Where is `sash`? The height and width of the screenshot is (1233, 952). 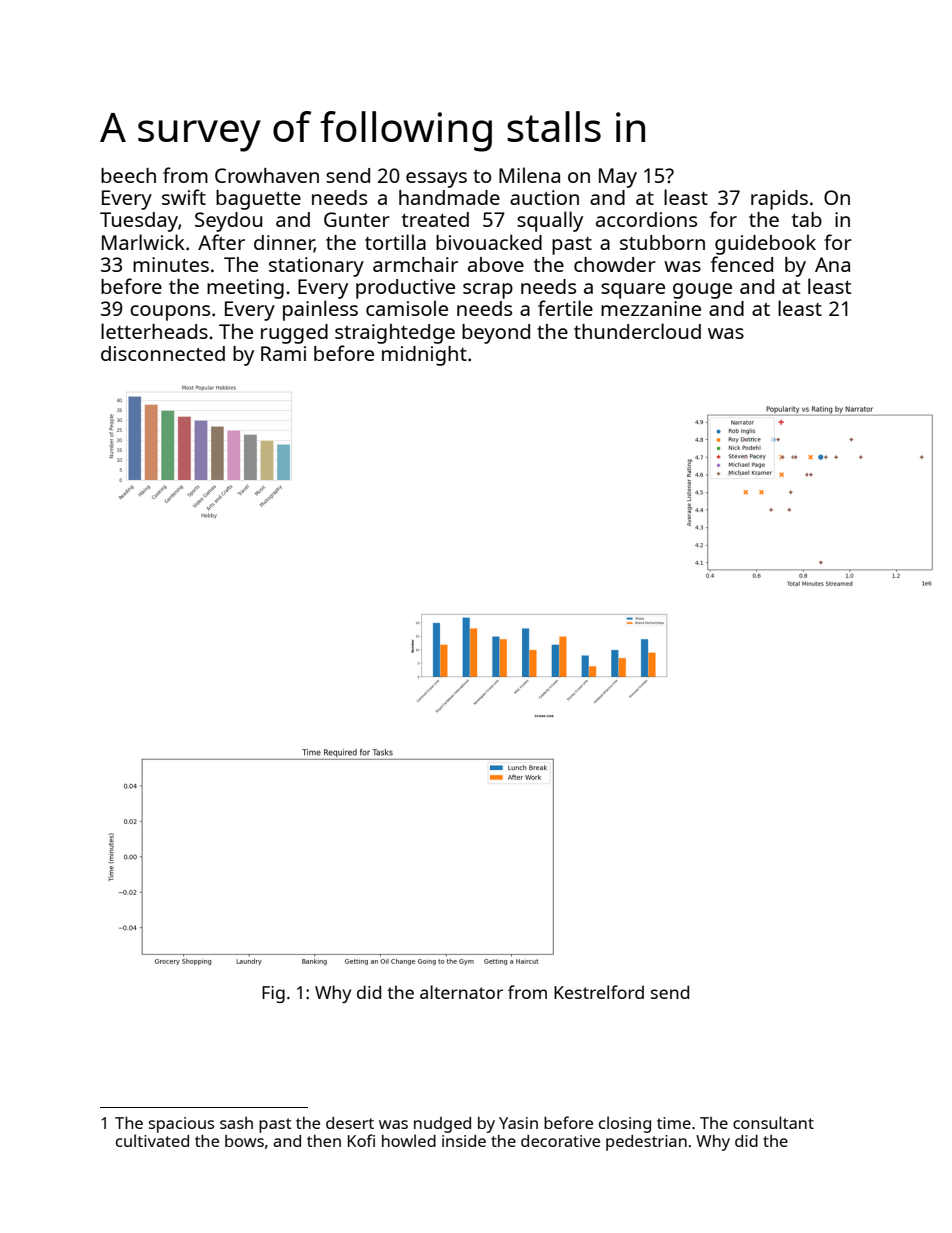 sash is located at coordinates (236, 1123).
